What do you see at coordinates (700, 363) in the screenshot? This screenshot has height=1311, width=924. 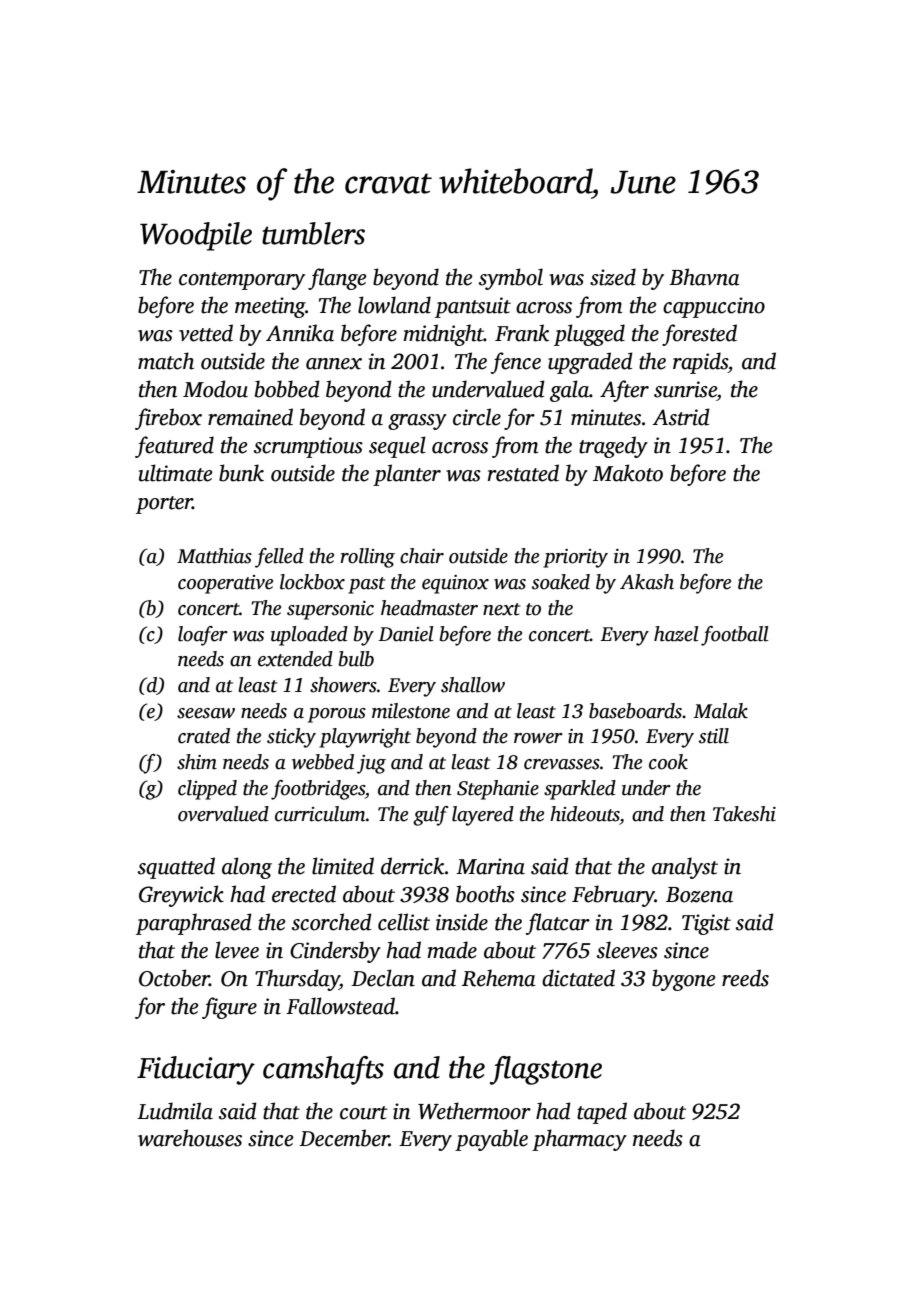 I see `rapids` at bounding box center [700, 363].
